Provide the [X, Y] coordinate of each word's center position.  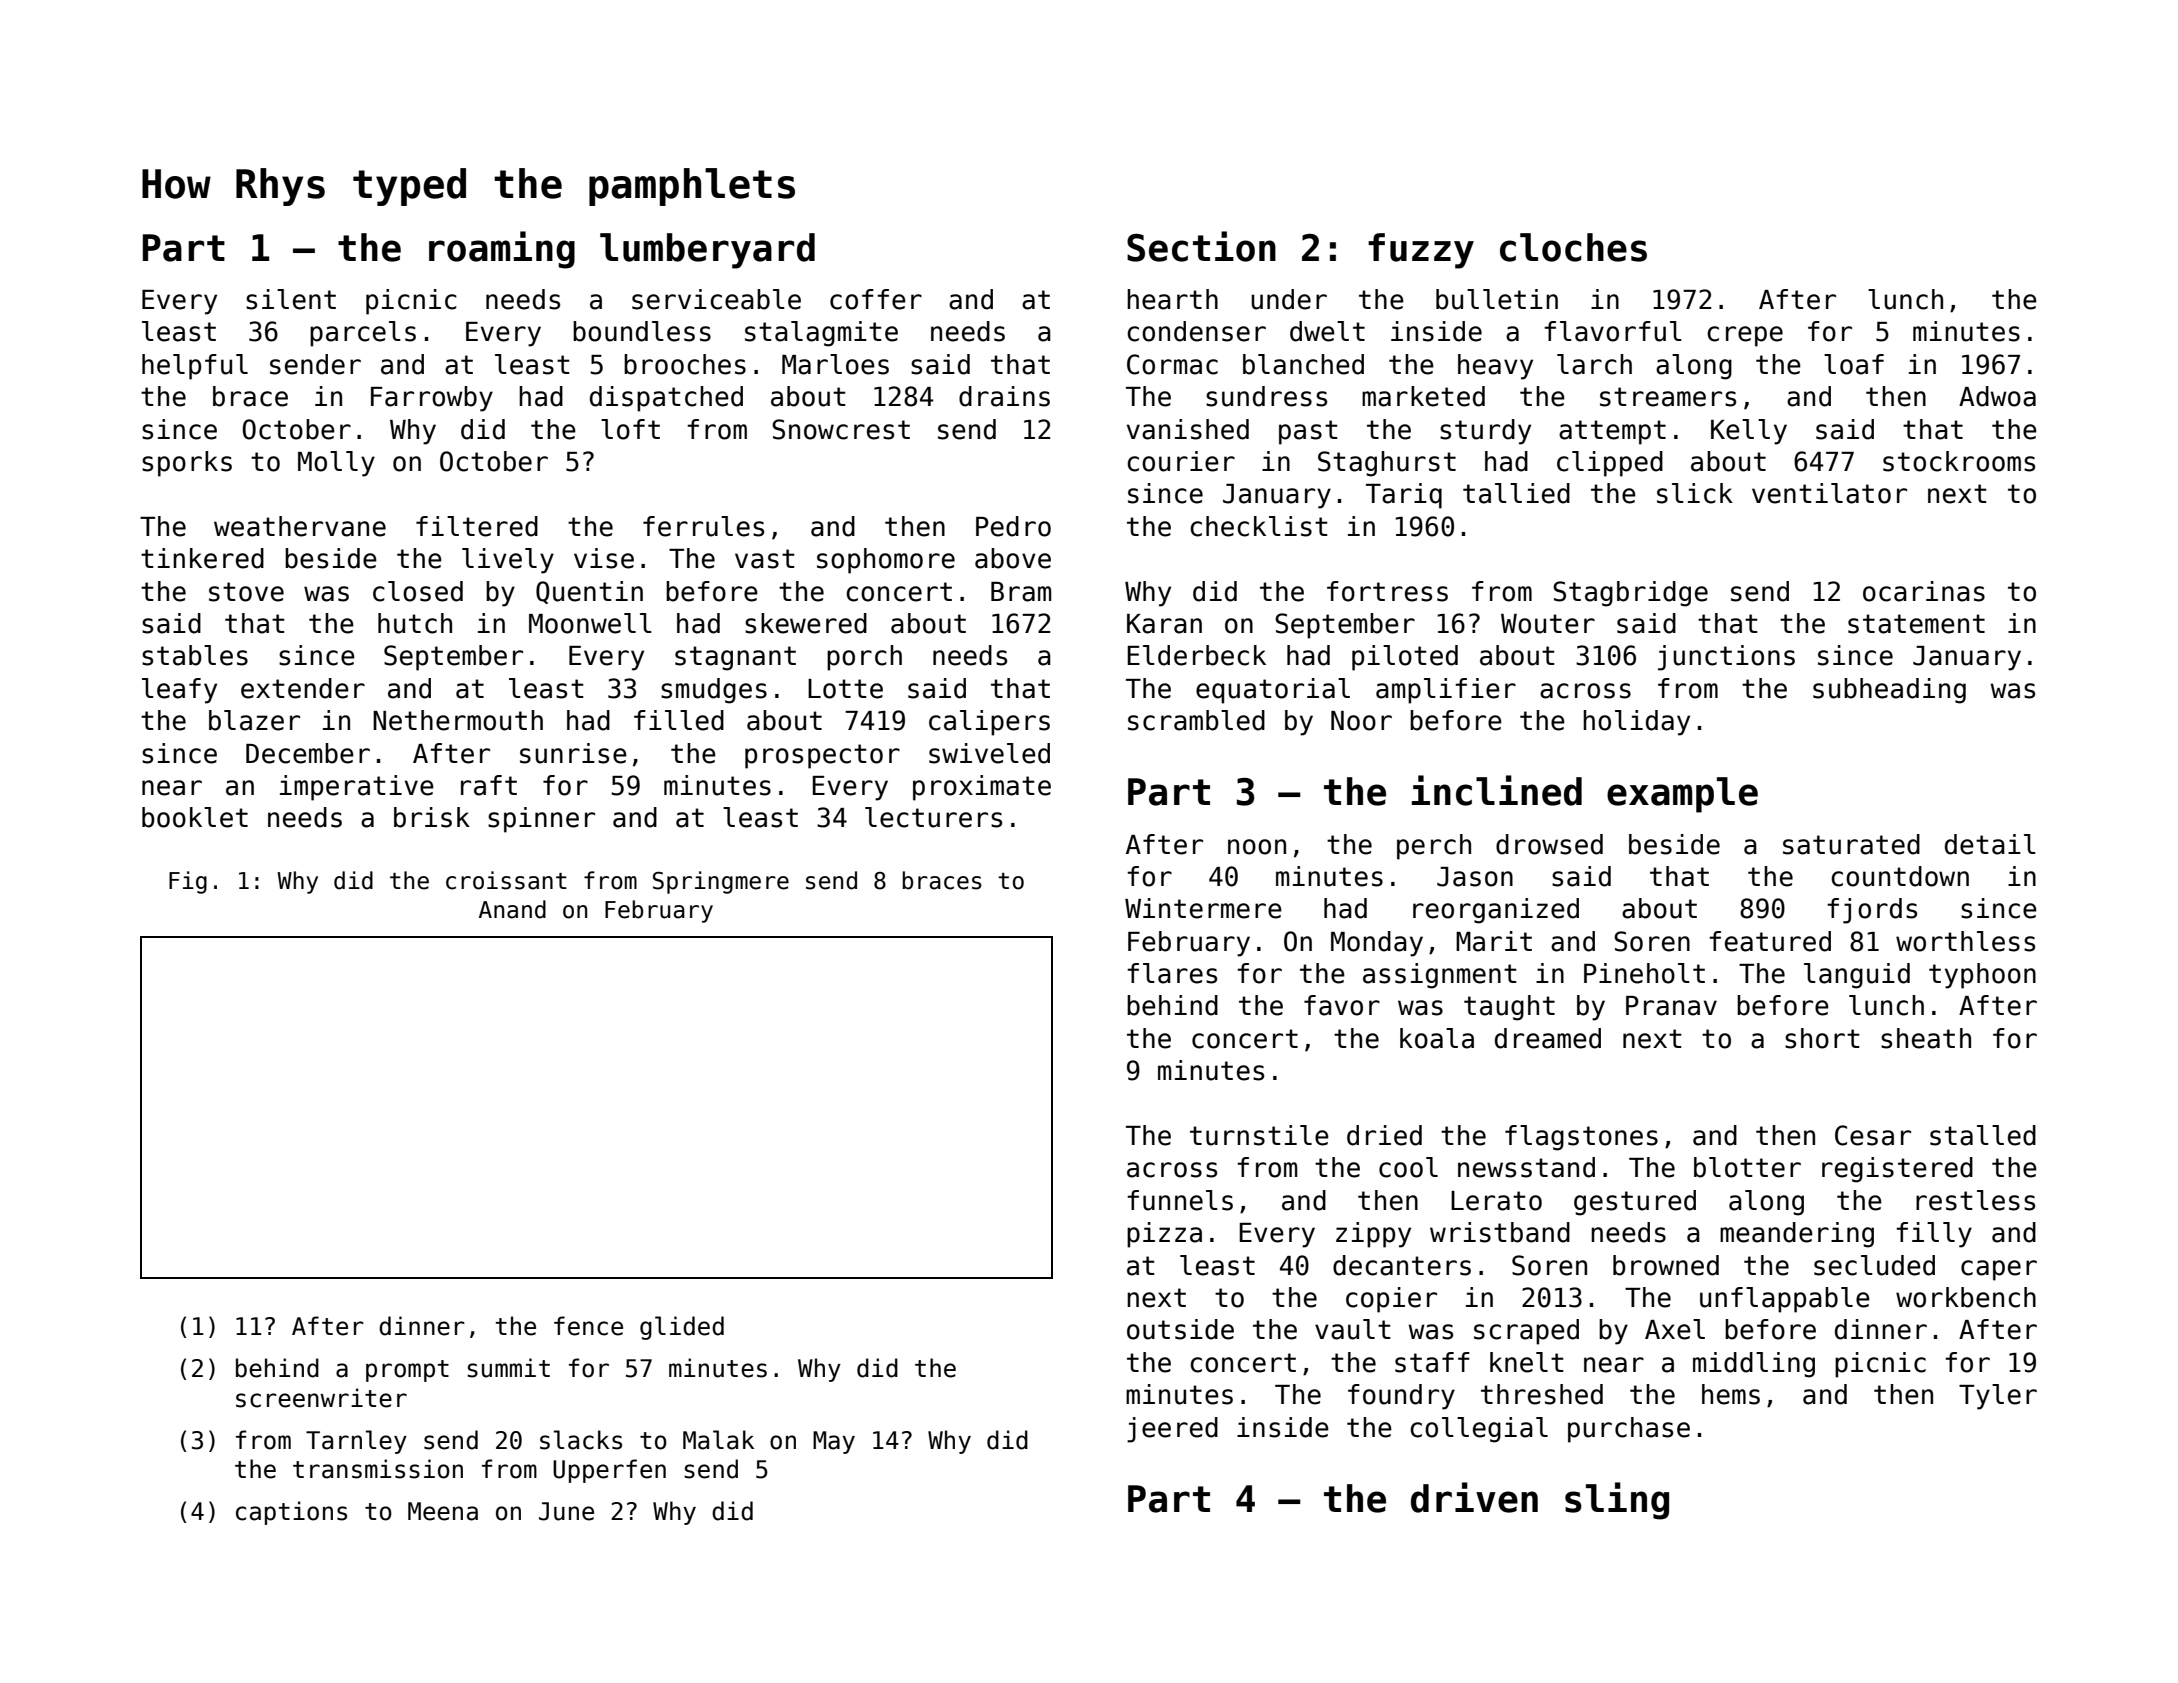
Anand [512, 909]
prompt [407, 1371]
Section [1201, 246]
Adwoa [1997, 396]
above [1013, 558]
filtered [477, 526]
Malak [718, 1440]
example [1682, 795]
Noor [1361, 721]
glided [682, 1328]
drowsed [1549, 844]
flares [1172, 973]
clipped [1610, 464]
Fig [188, 882]
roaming [502, 250]
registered [1897, 1170]
